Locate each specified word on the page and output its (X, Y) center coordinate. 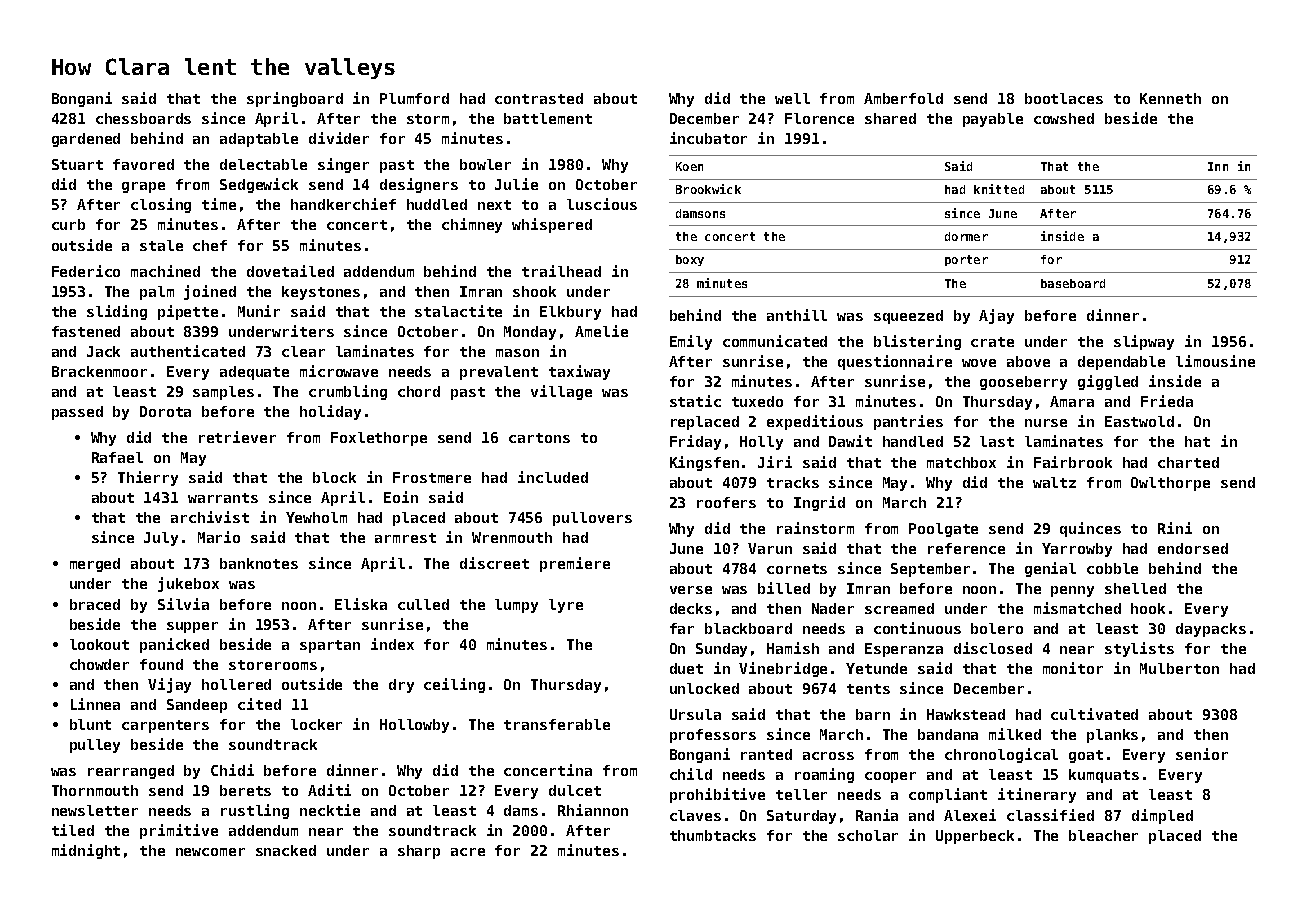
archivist (210, 517)
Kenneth (1170, 98)
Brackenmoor (99, 371)
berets (245, 790)
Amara (1072, 401)
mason (517, 353)
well (792, 98)
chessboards (143, 118)
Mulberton (1179, 668)
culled (423, 604)
